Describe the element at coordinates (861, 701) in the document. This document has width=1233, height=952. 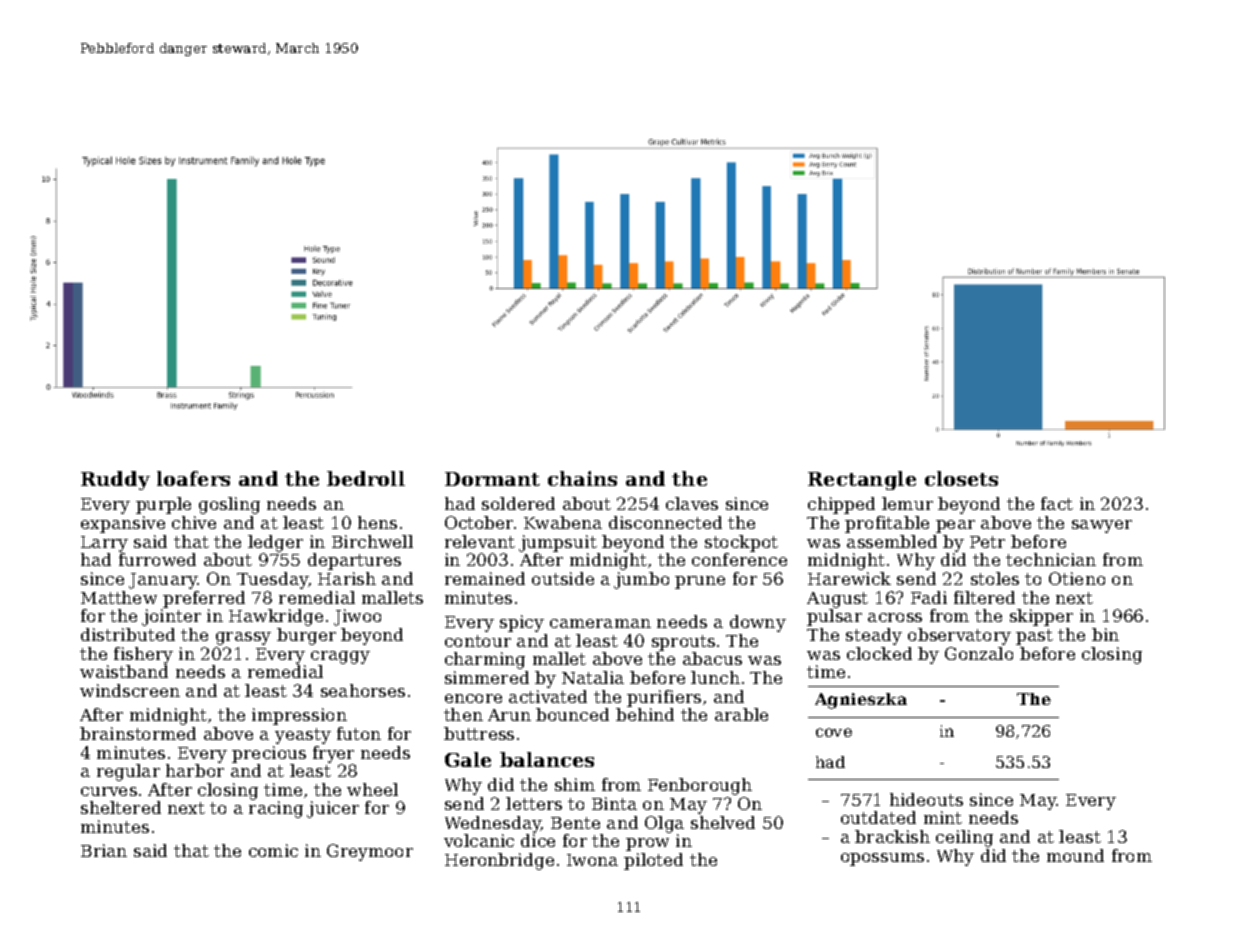
I see `Agnieszka` at that location.
